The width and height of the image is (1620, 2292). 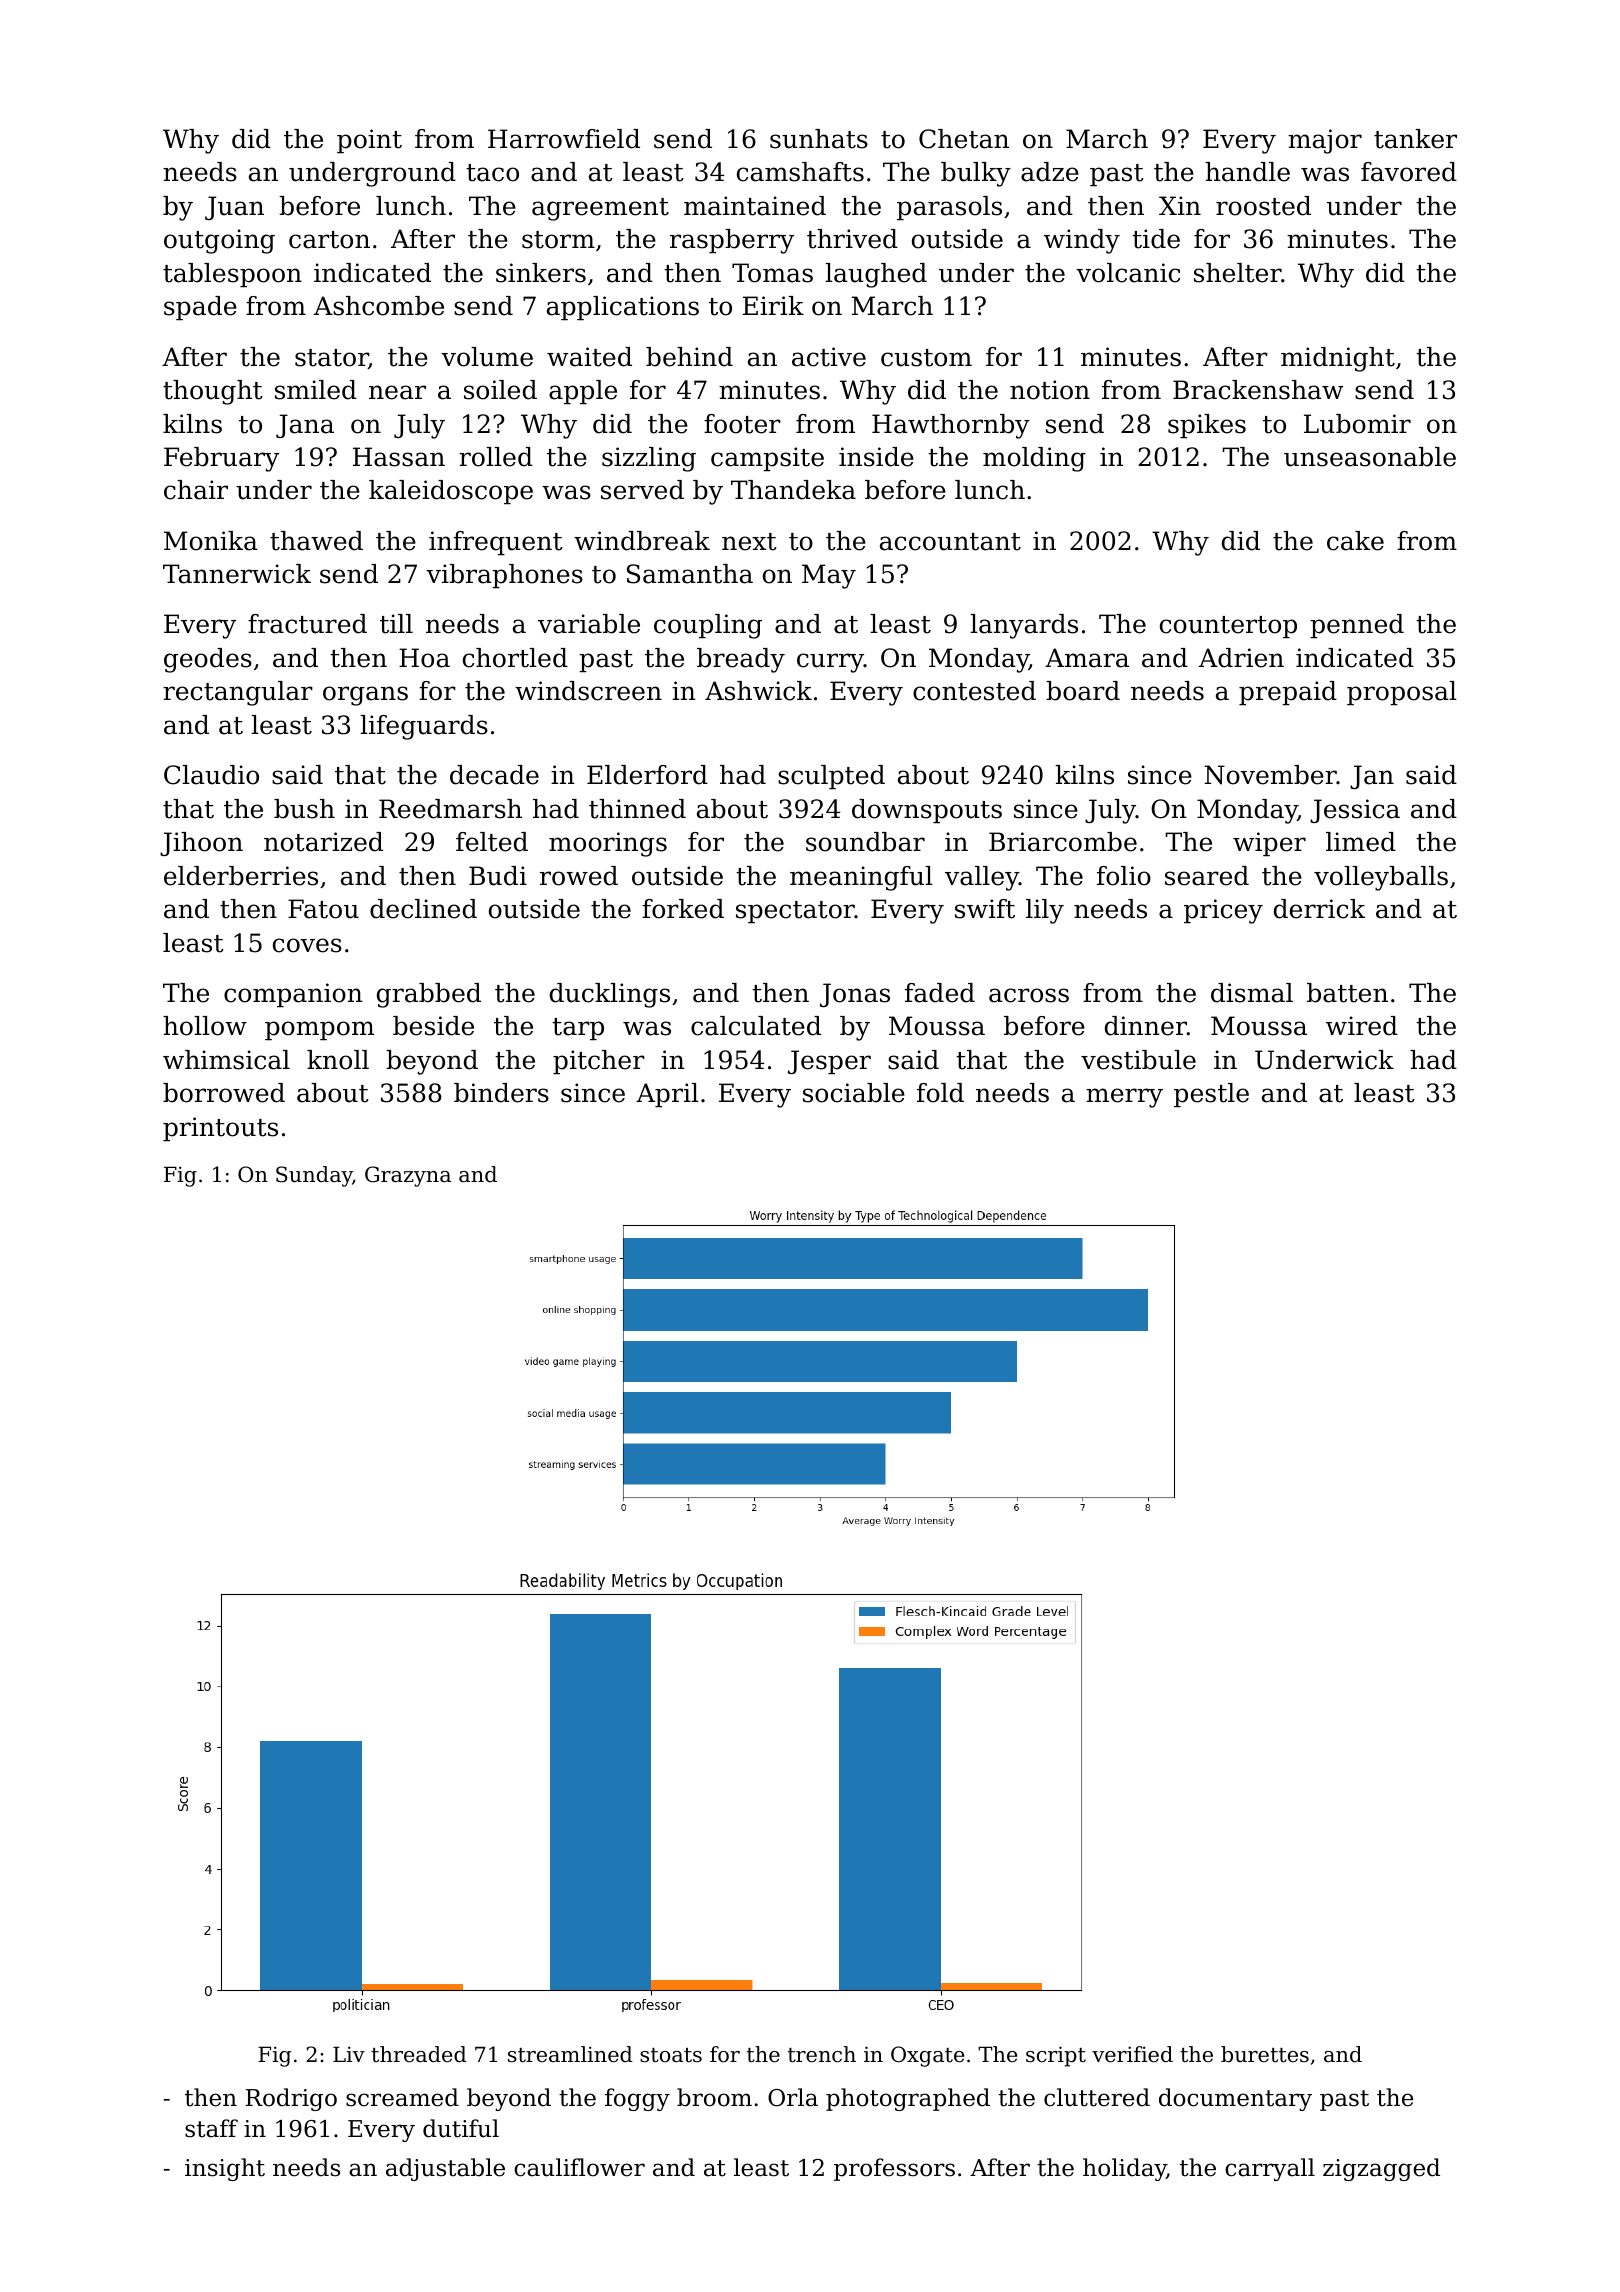 What do you see at coordinates (822, 2054) in the image?
I see `trench` at bounding box center [822, 2054].
